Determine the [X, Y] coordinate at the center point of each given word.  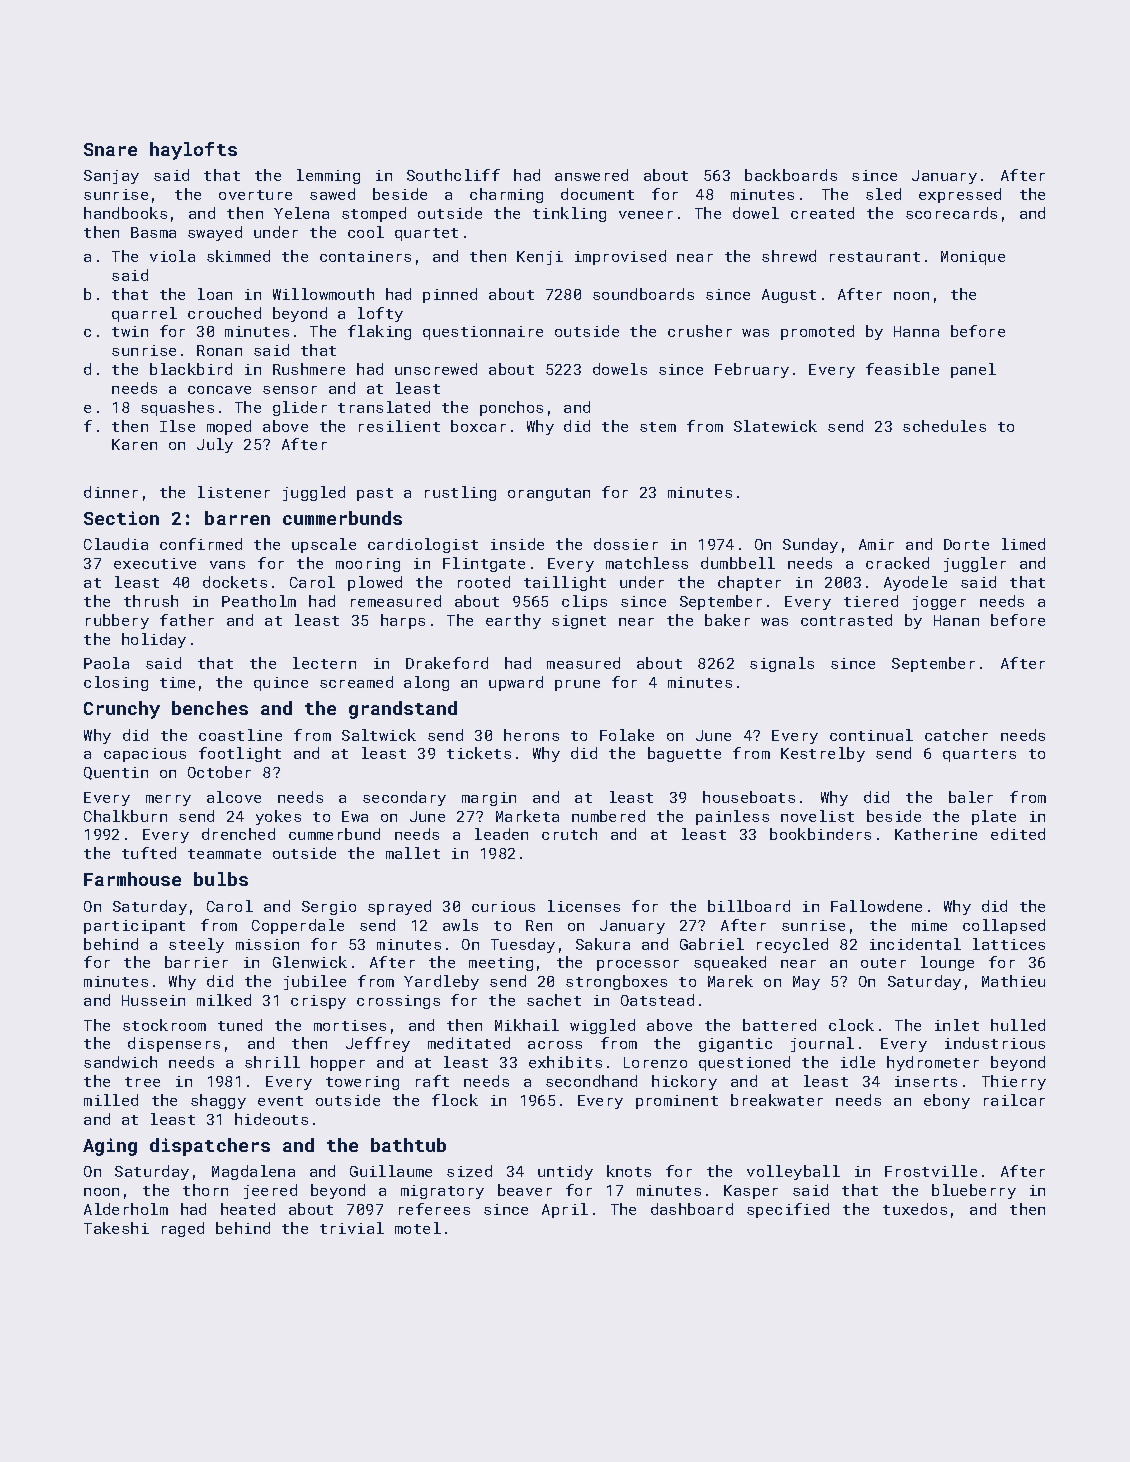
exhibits [565, 1062]
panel [973, 370]
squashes [177, 408]
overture [255, 195]
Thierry [1014, 1082]
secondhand [591, 1081]
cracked [897, 563]
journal [822, 1044]
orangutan [549, 494]
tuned [240, 1025]
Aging [110, 1147]
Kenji [540, 258]
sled [883, 194]
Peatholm [259, 601]
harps [403, 621]
